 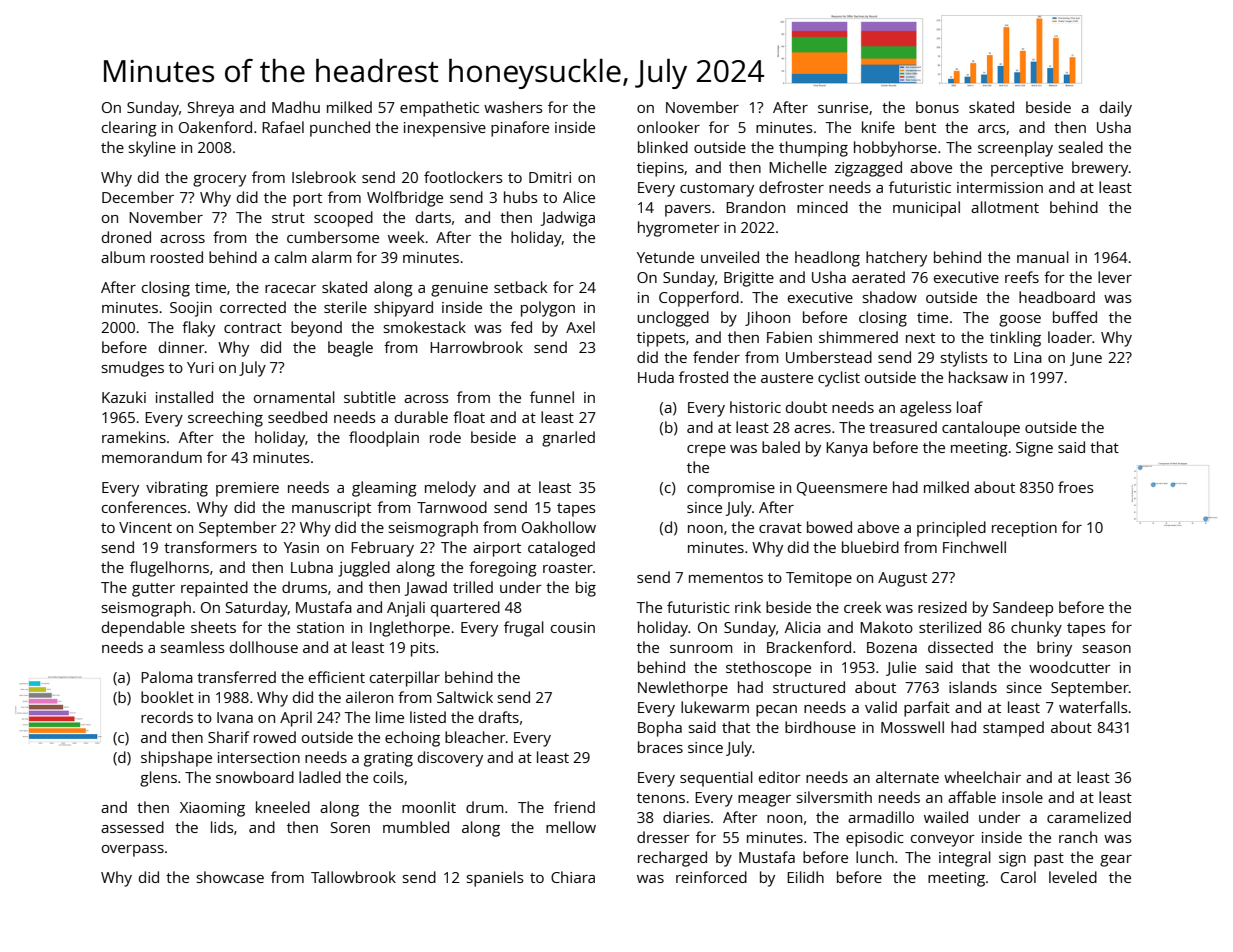 I want to click on tippets, so click(x=661, y=339).
